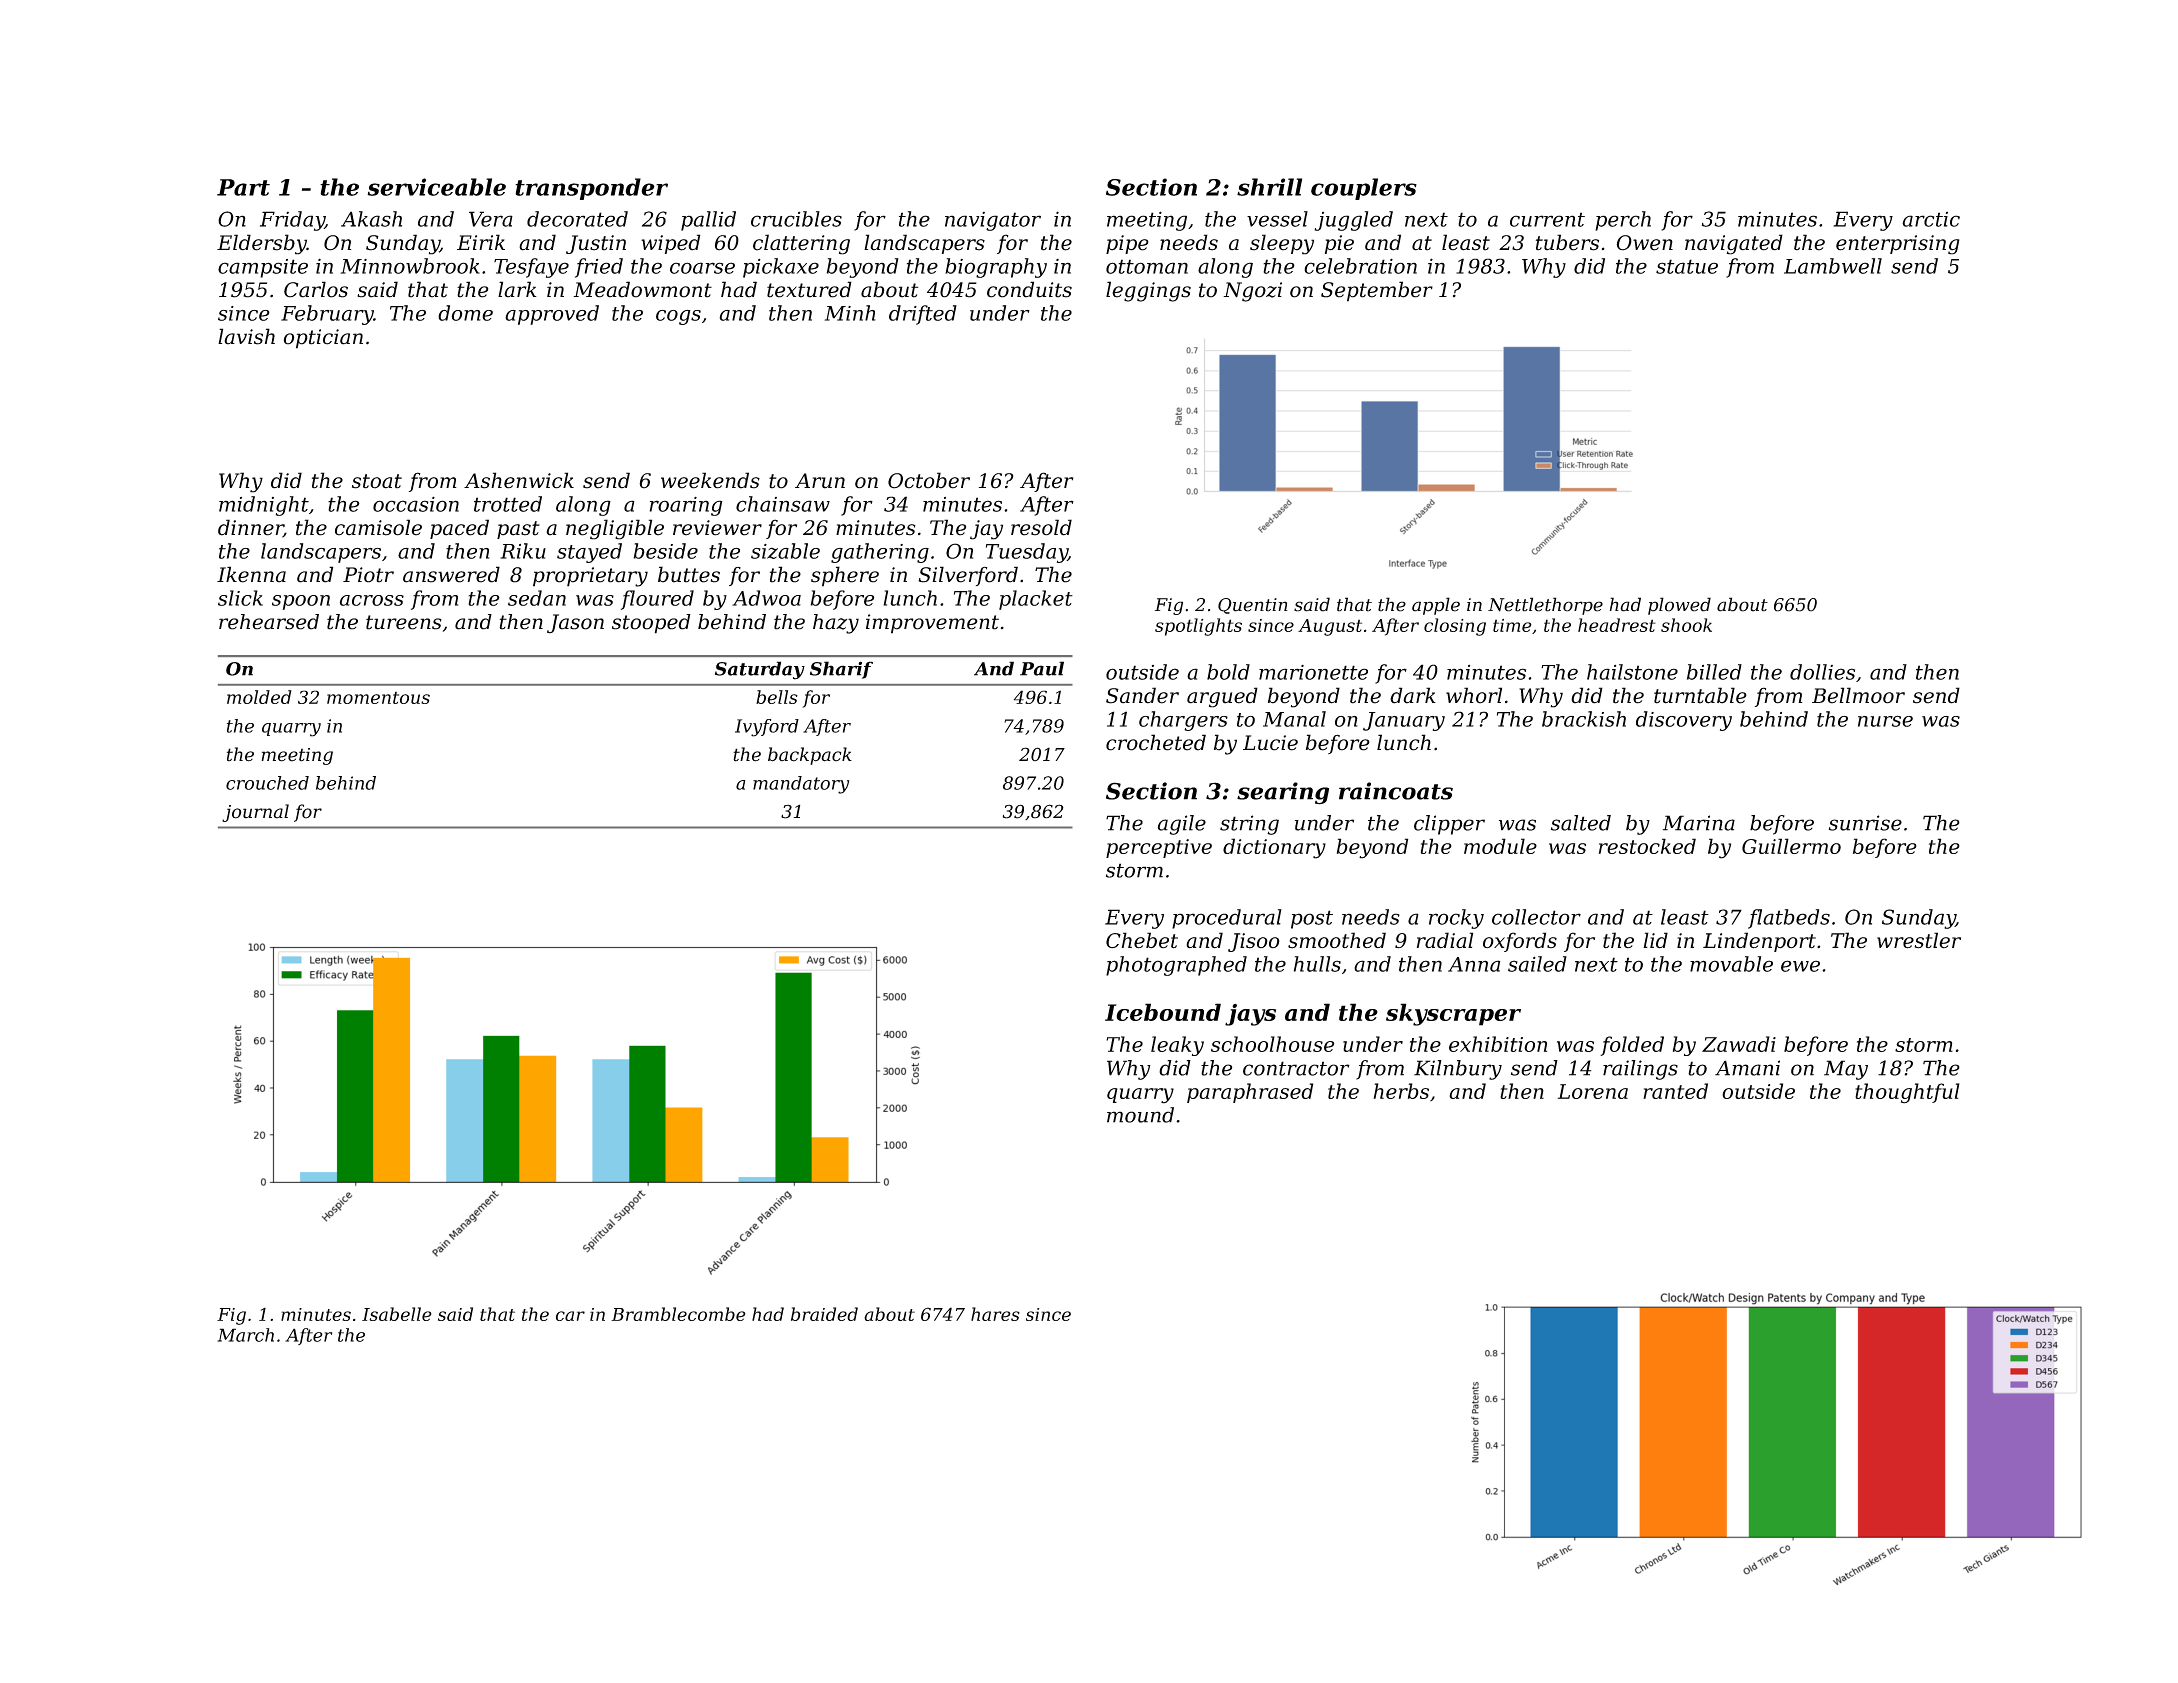 The height and width of the document is (1683, 2178). What do you see at coordinates (1339, 244) in the document?
I see `pie` at bounding box center [1339, 244].
